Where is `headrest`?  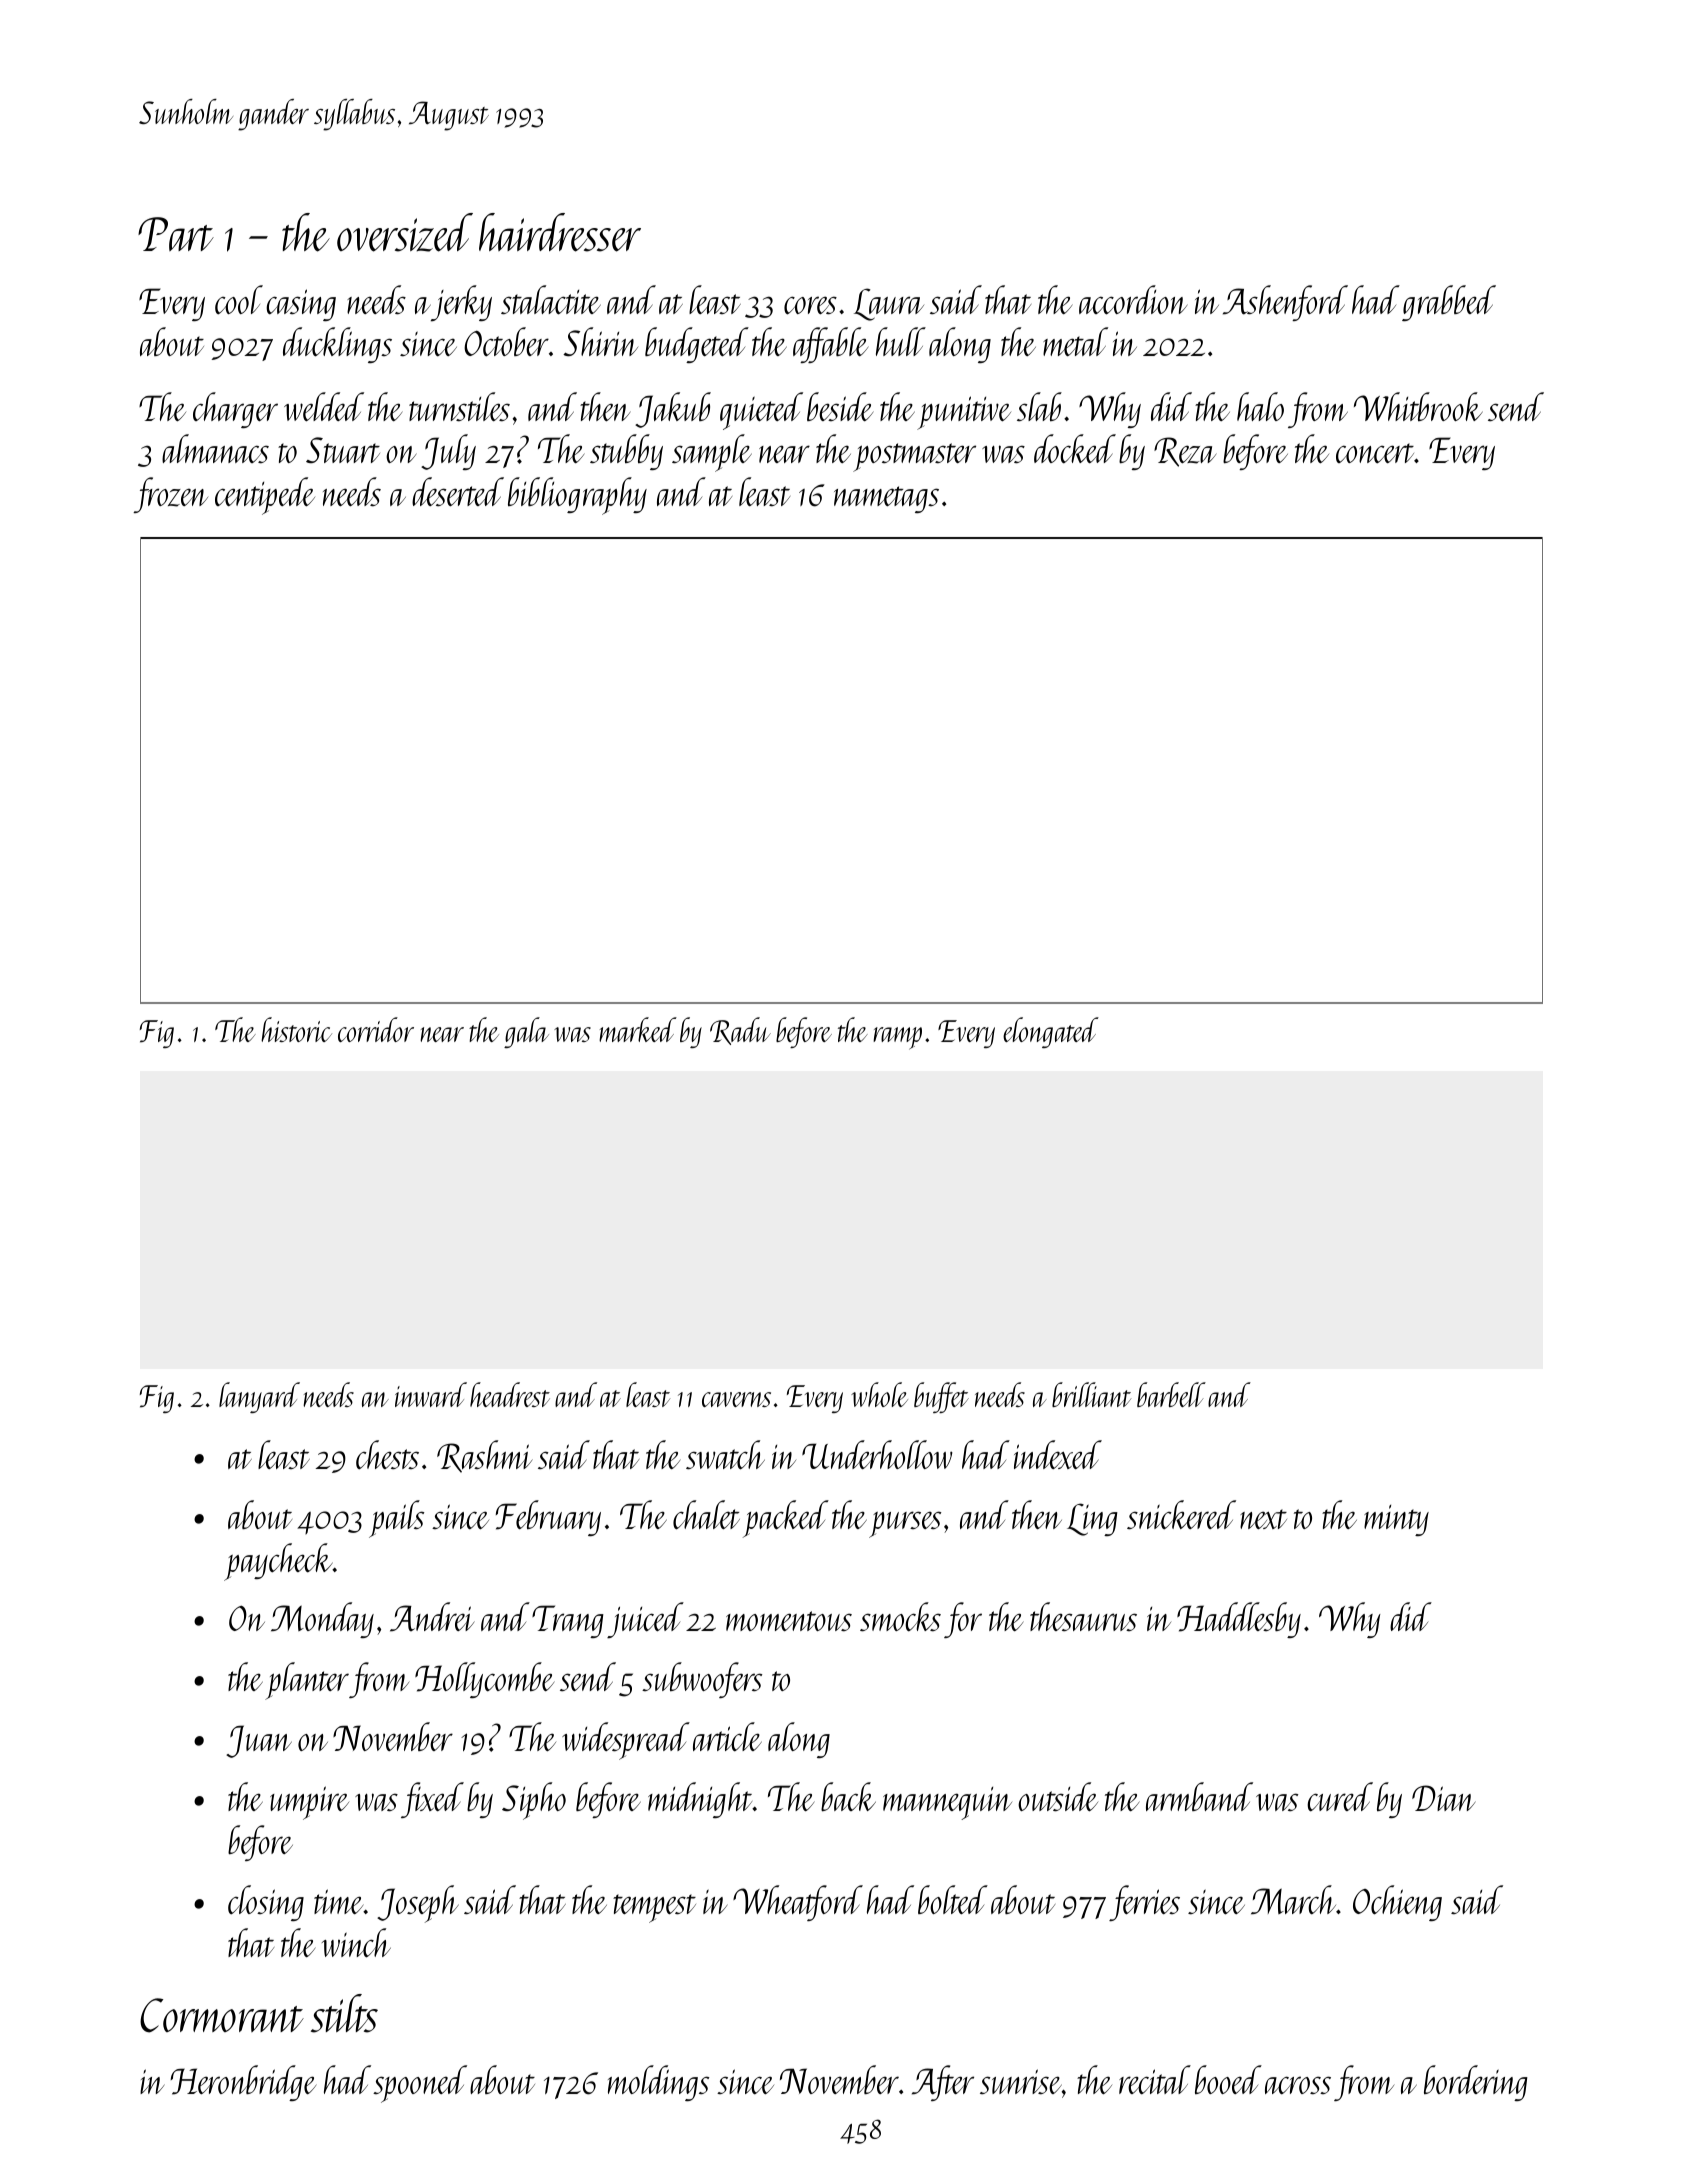
headrest is located at coordinates (510, 1394).
